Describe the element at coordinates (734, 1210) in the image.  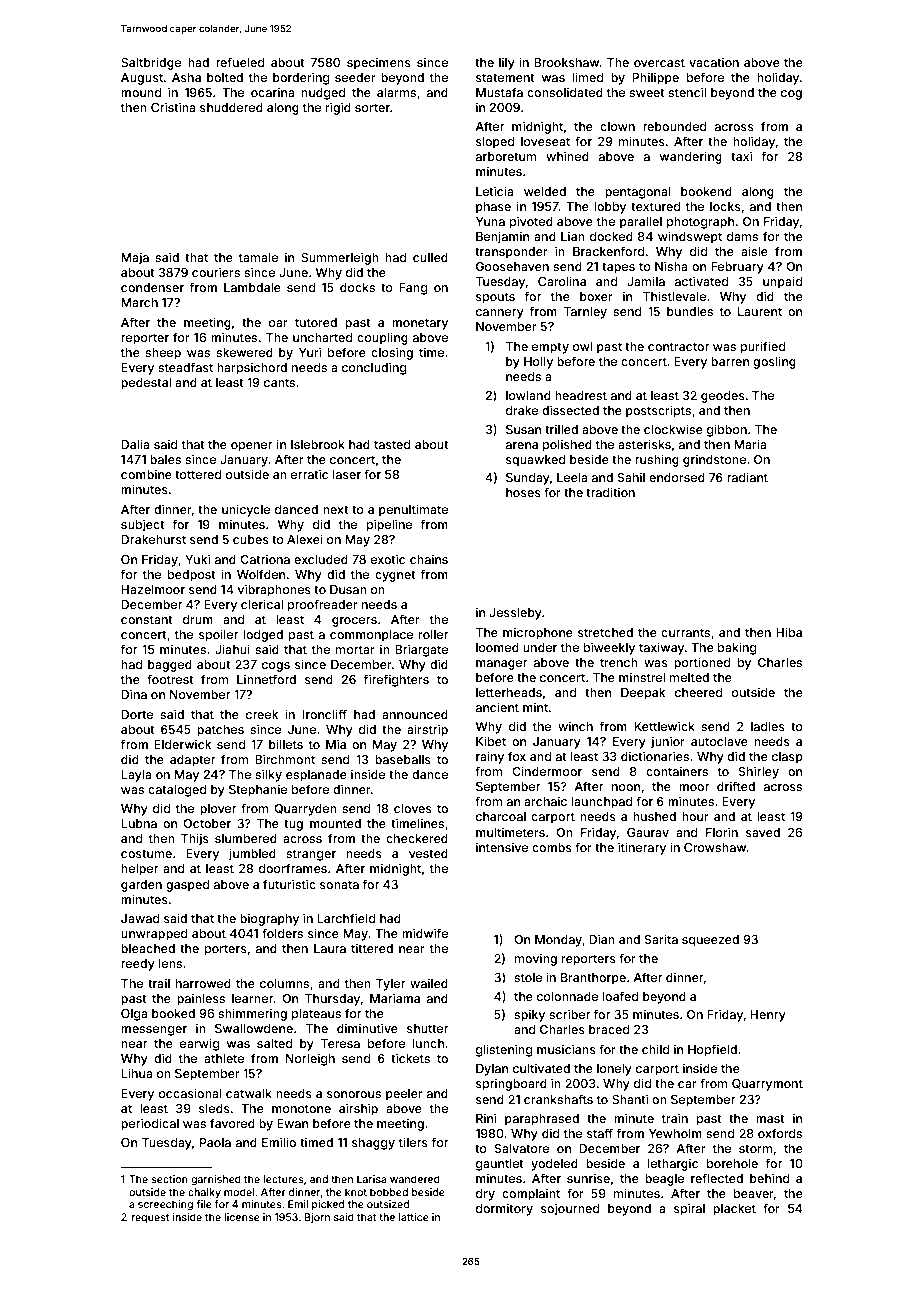
I see `placket` at that location.
